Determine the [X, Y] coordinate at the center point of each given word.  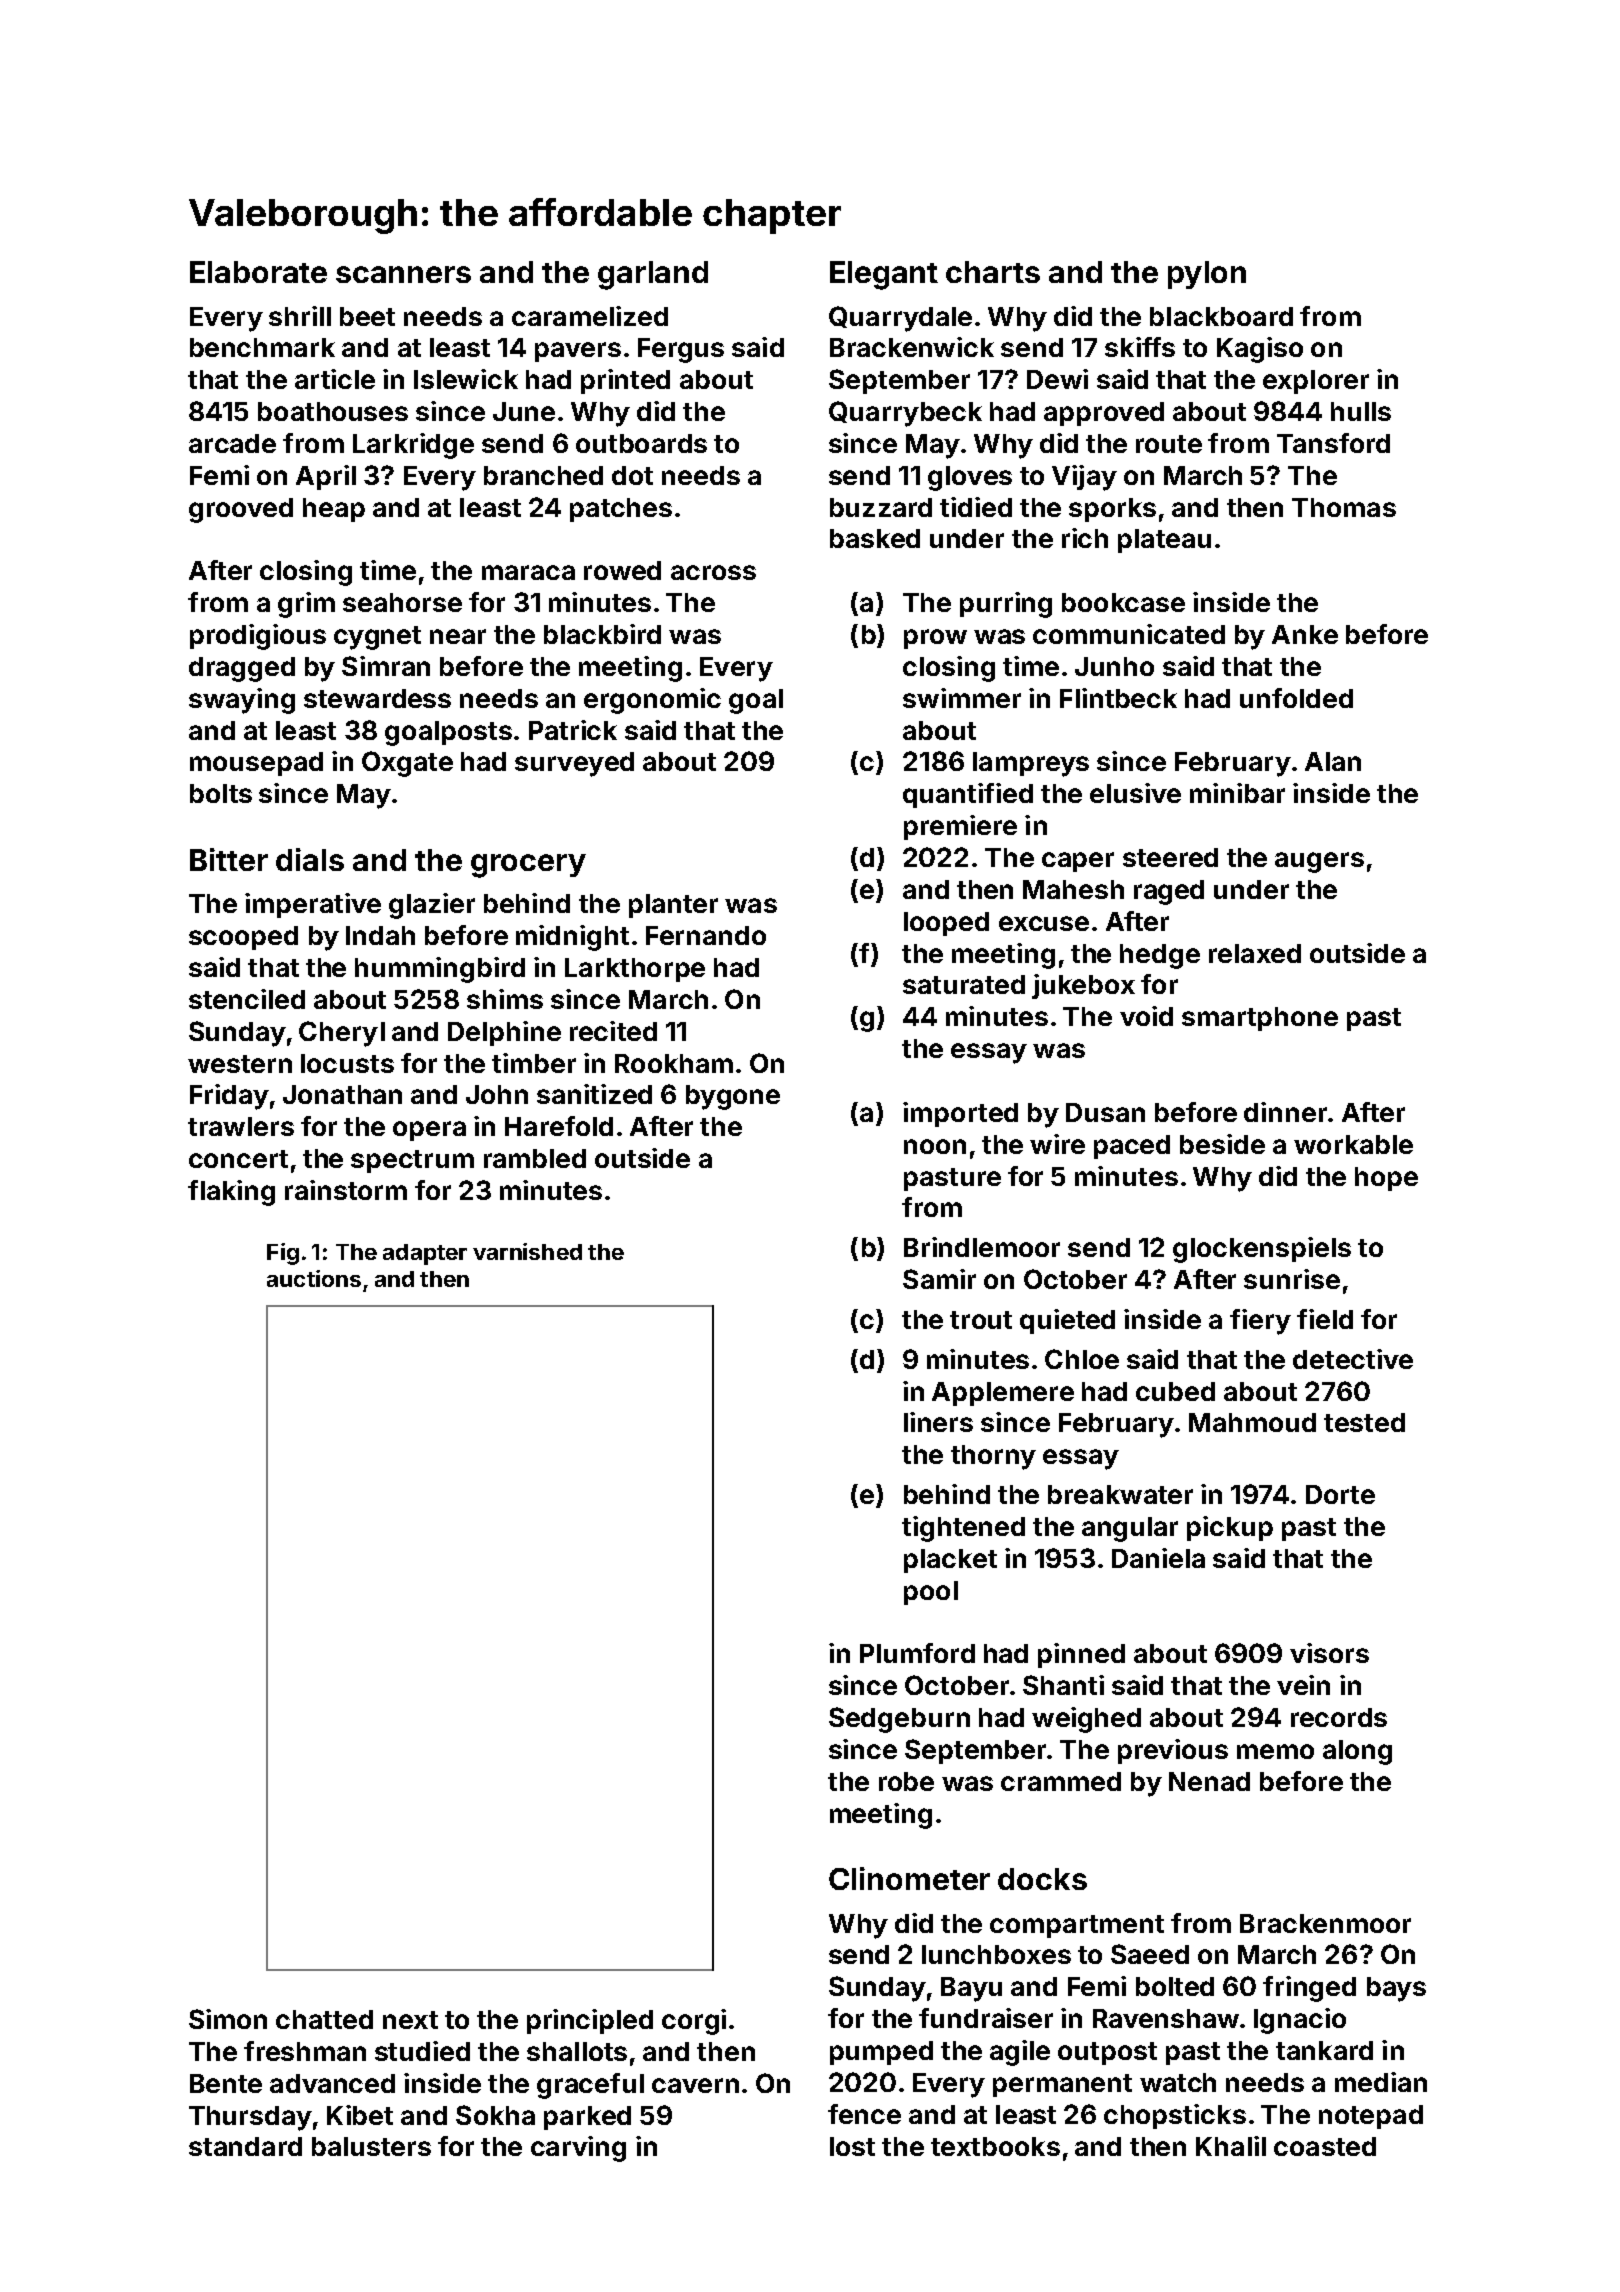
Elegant [884, 275]
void [1146, 1016]
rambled [535, 1158]
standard [245, 2146]
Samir [939, 1279]
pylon [1207, 275]
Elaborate [258, 272]
